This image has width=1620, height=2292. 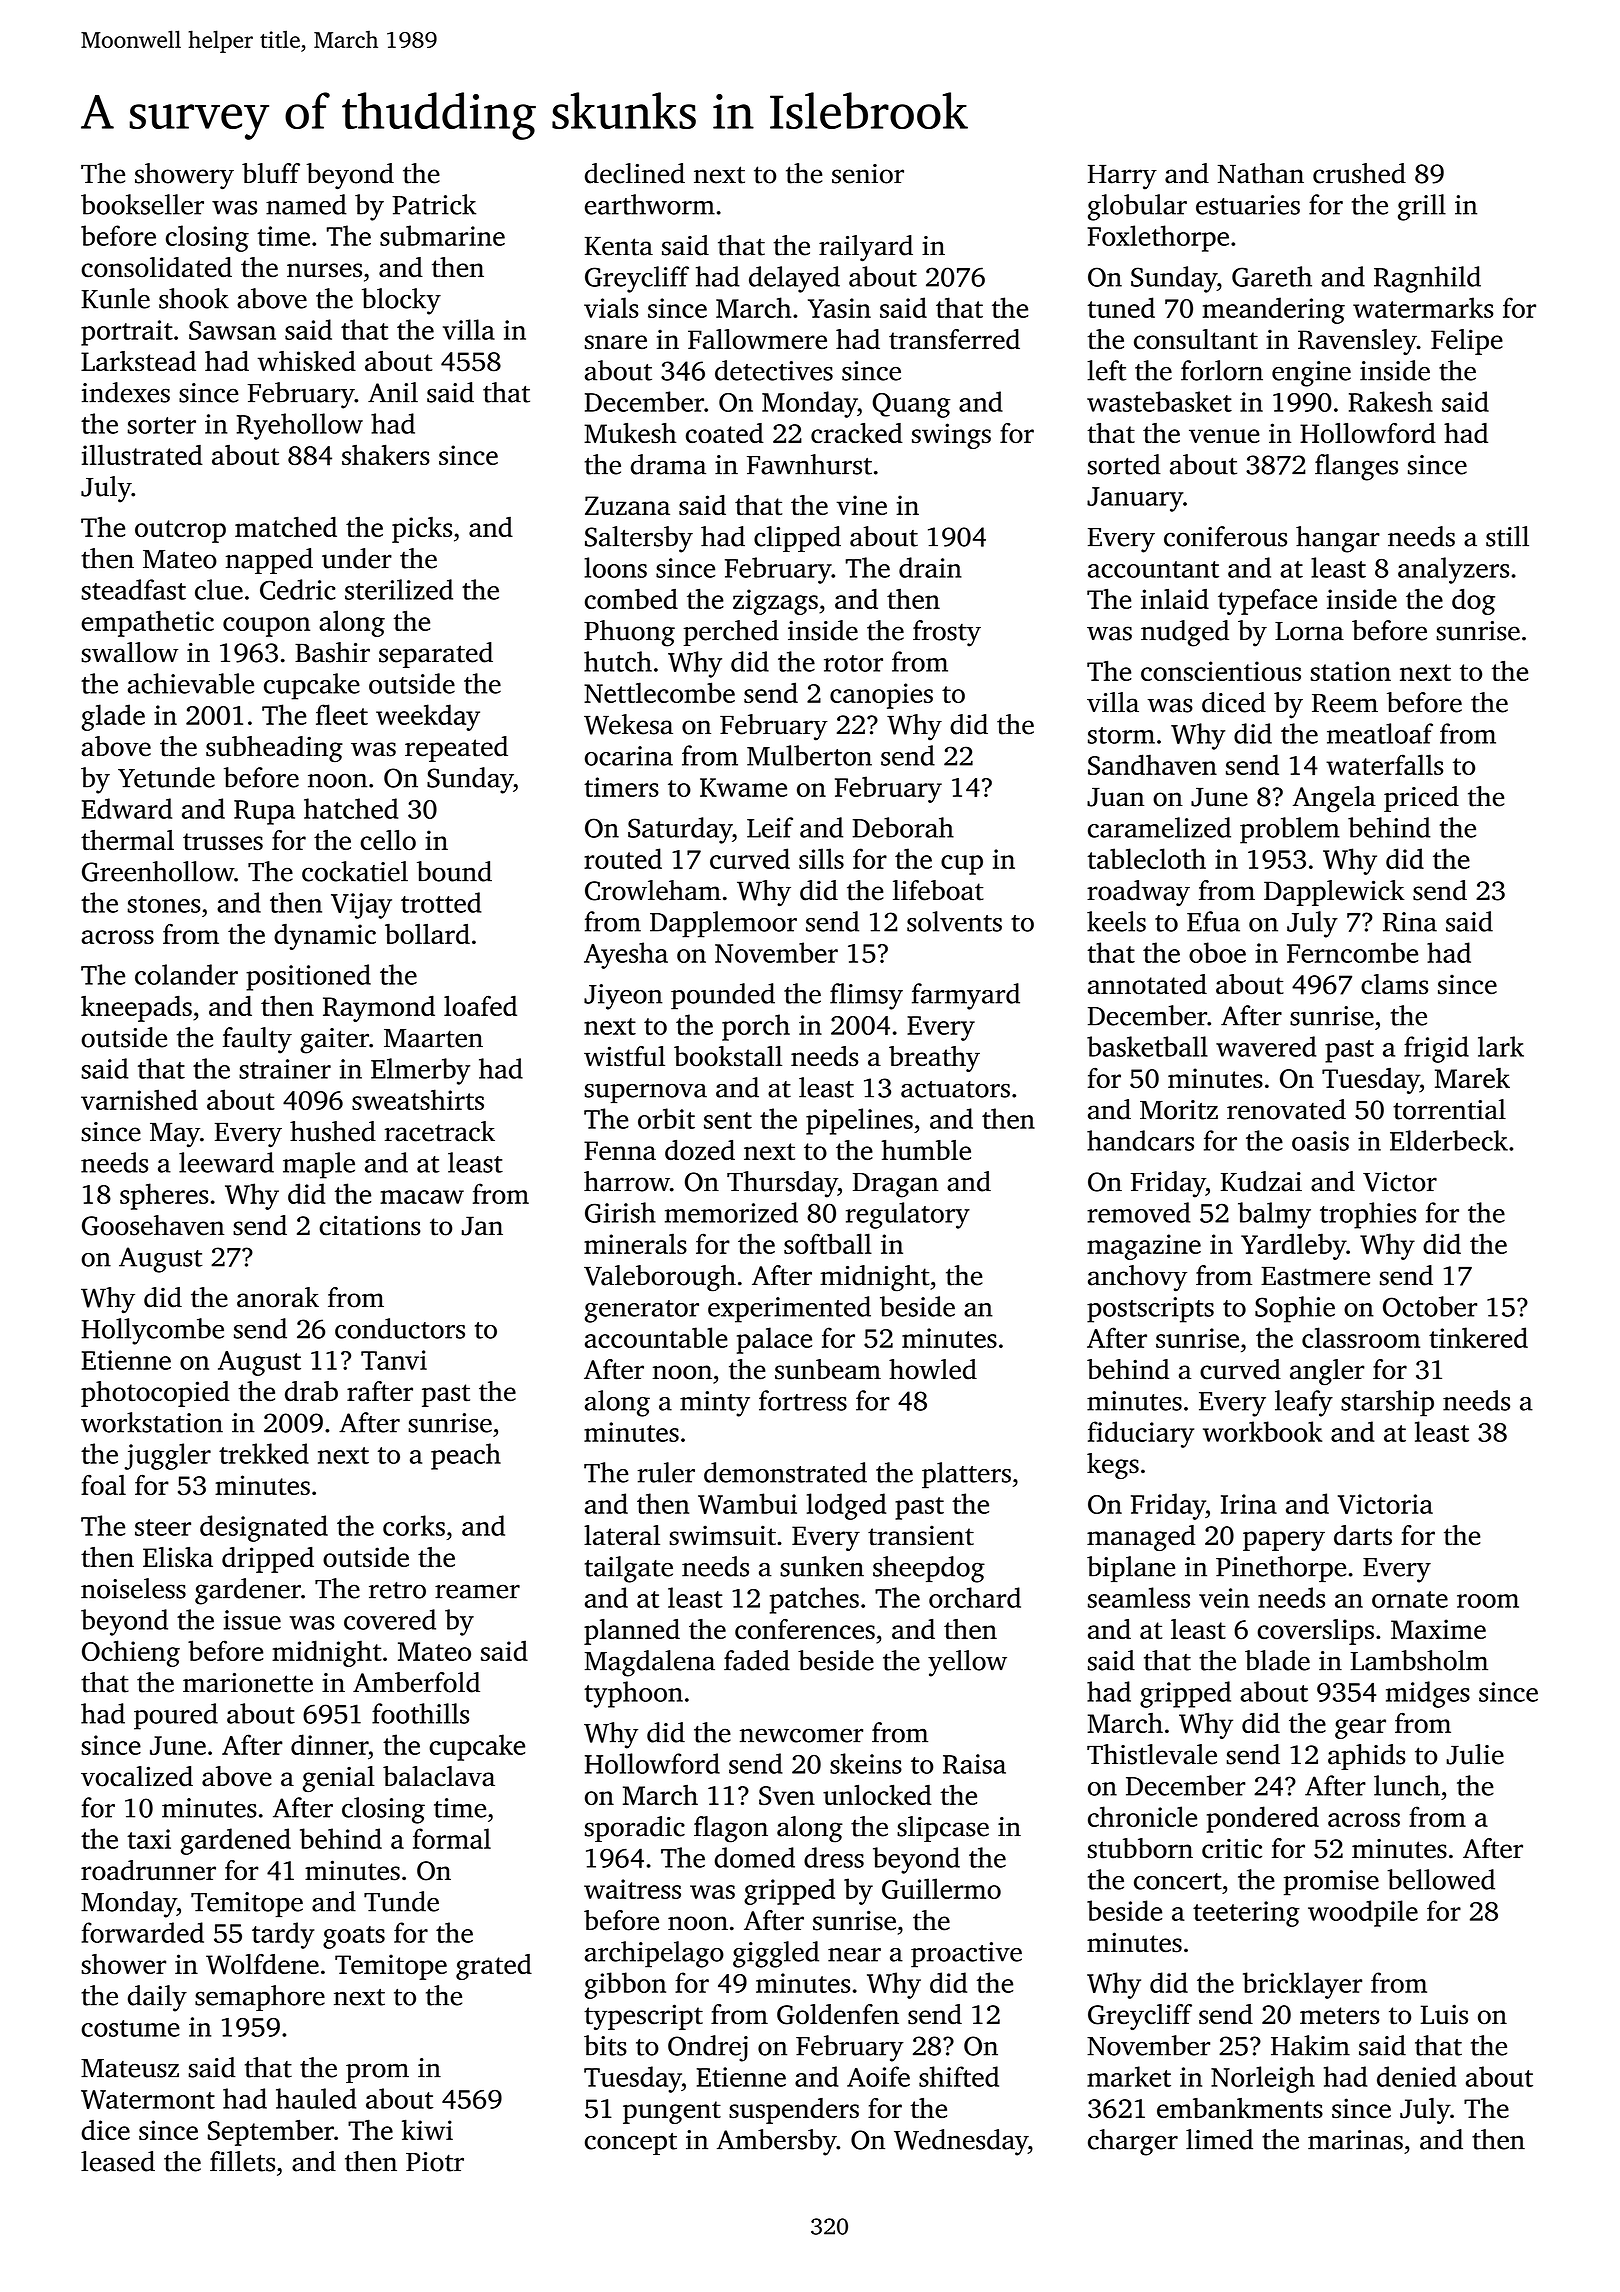 I want to click on swings, so click(x=951, y=436).
